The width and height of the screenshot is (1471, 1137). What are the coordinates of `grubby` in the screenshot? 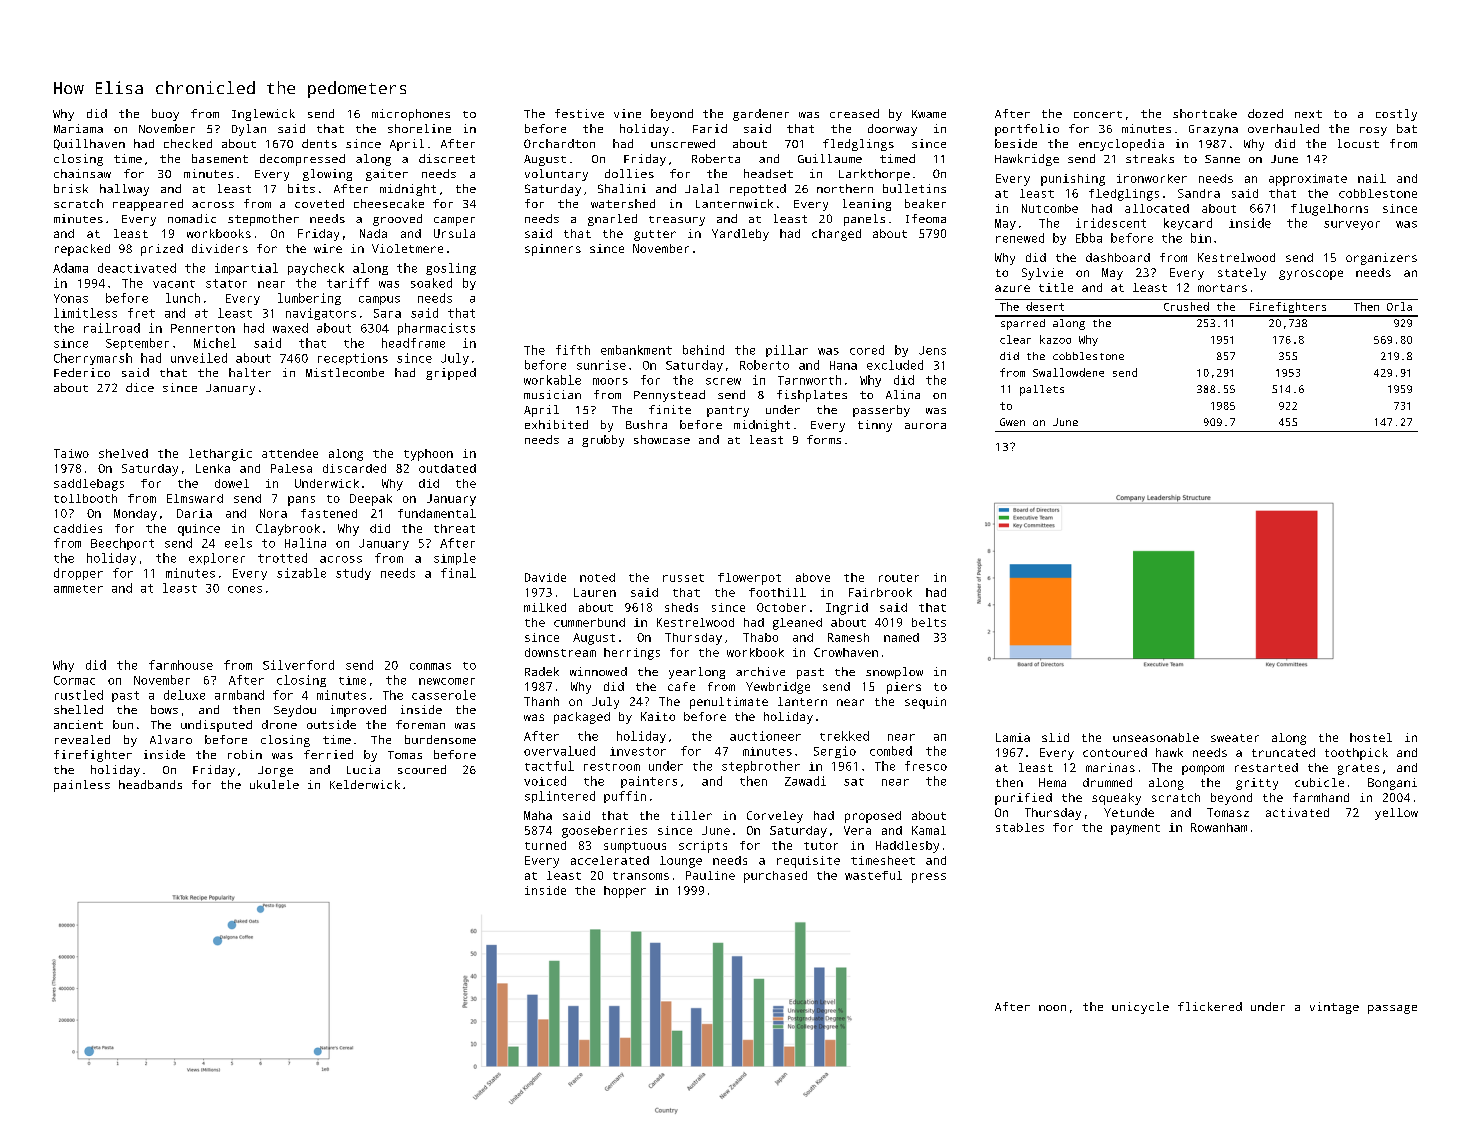 It's located at (603, 441).
